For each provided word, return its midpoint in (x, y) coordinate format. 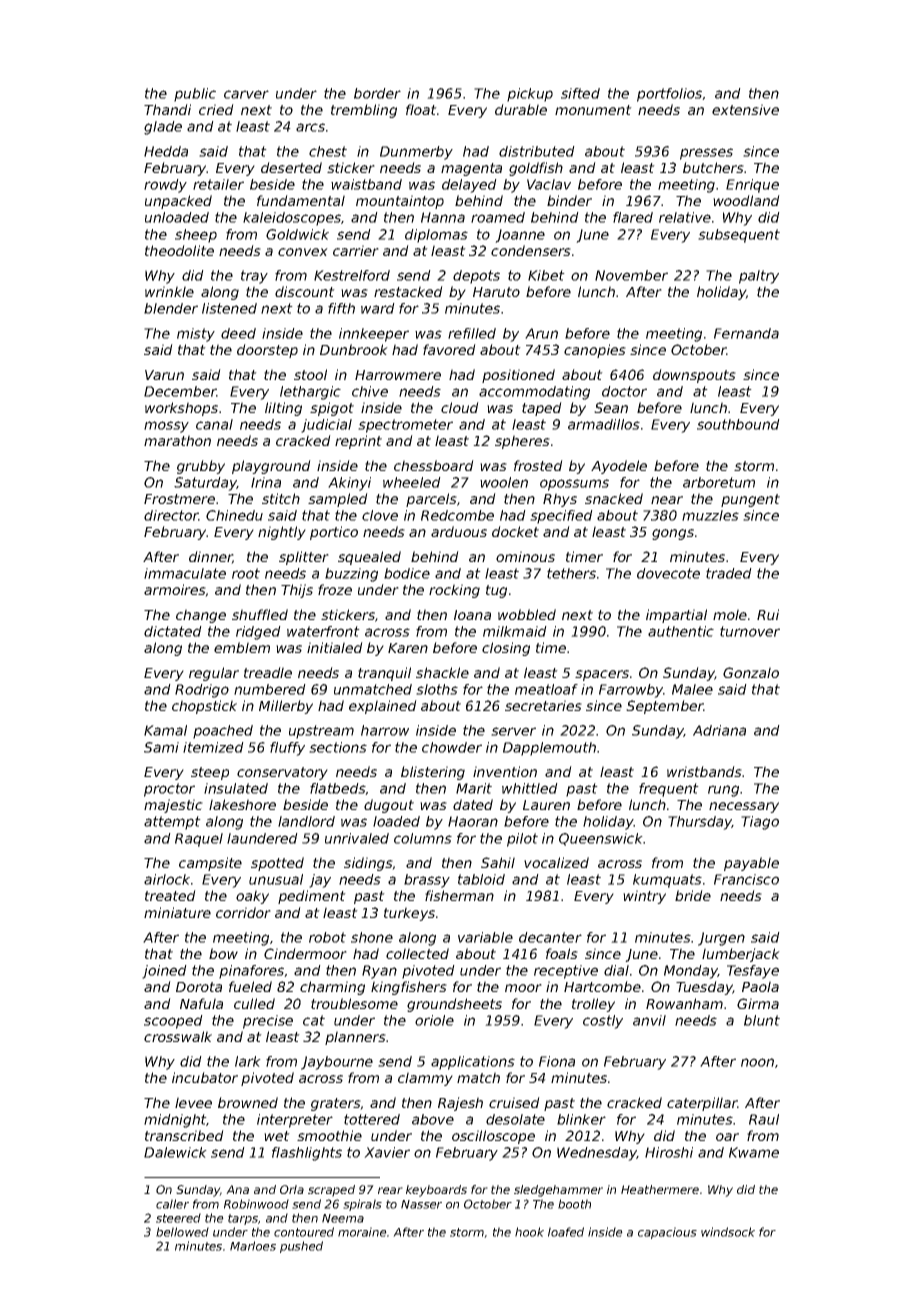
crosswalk (178, 1036)
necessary (744, 807)
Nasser (421, 1204)
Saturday (205, 484)
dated (473, 804)
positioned (518, 376)
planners (355, 1038)
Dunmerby (416, 153)
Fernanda (746, 333)
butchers (713, 167)
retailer (218, 184)
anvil (649, 1020)
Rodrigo (202, 691)
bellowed (182, 1232)
